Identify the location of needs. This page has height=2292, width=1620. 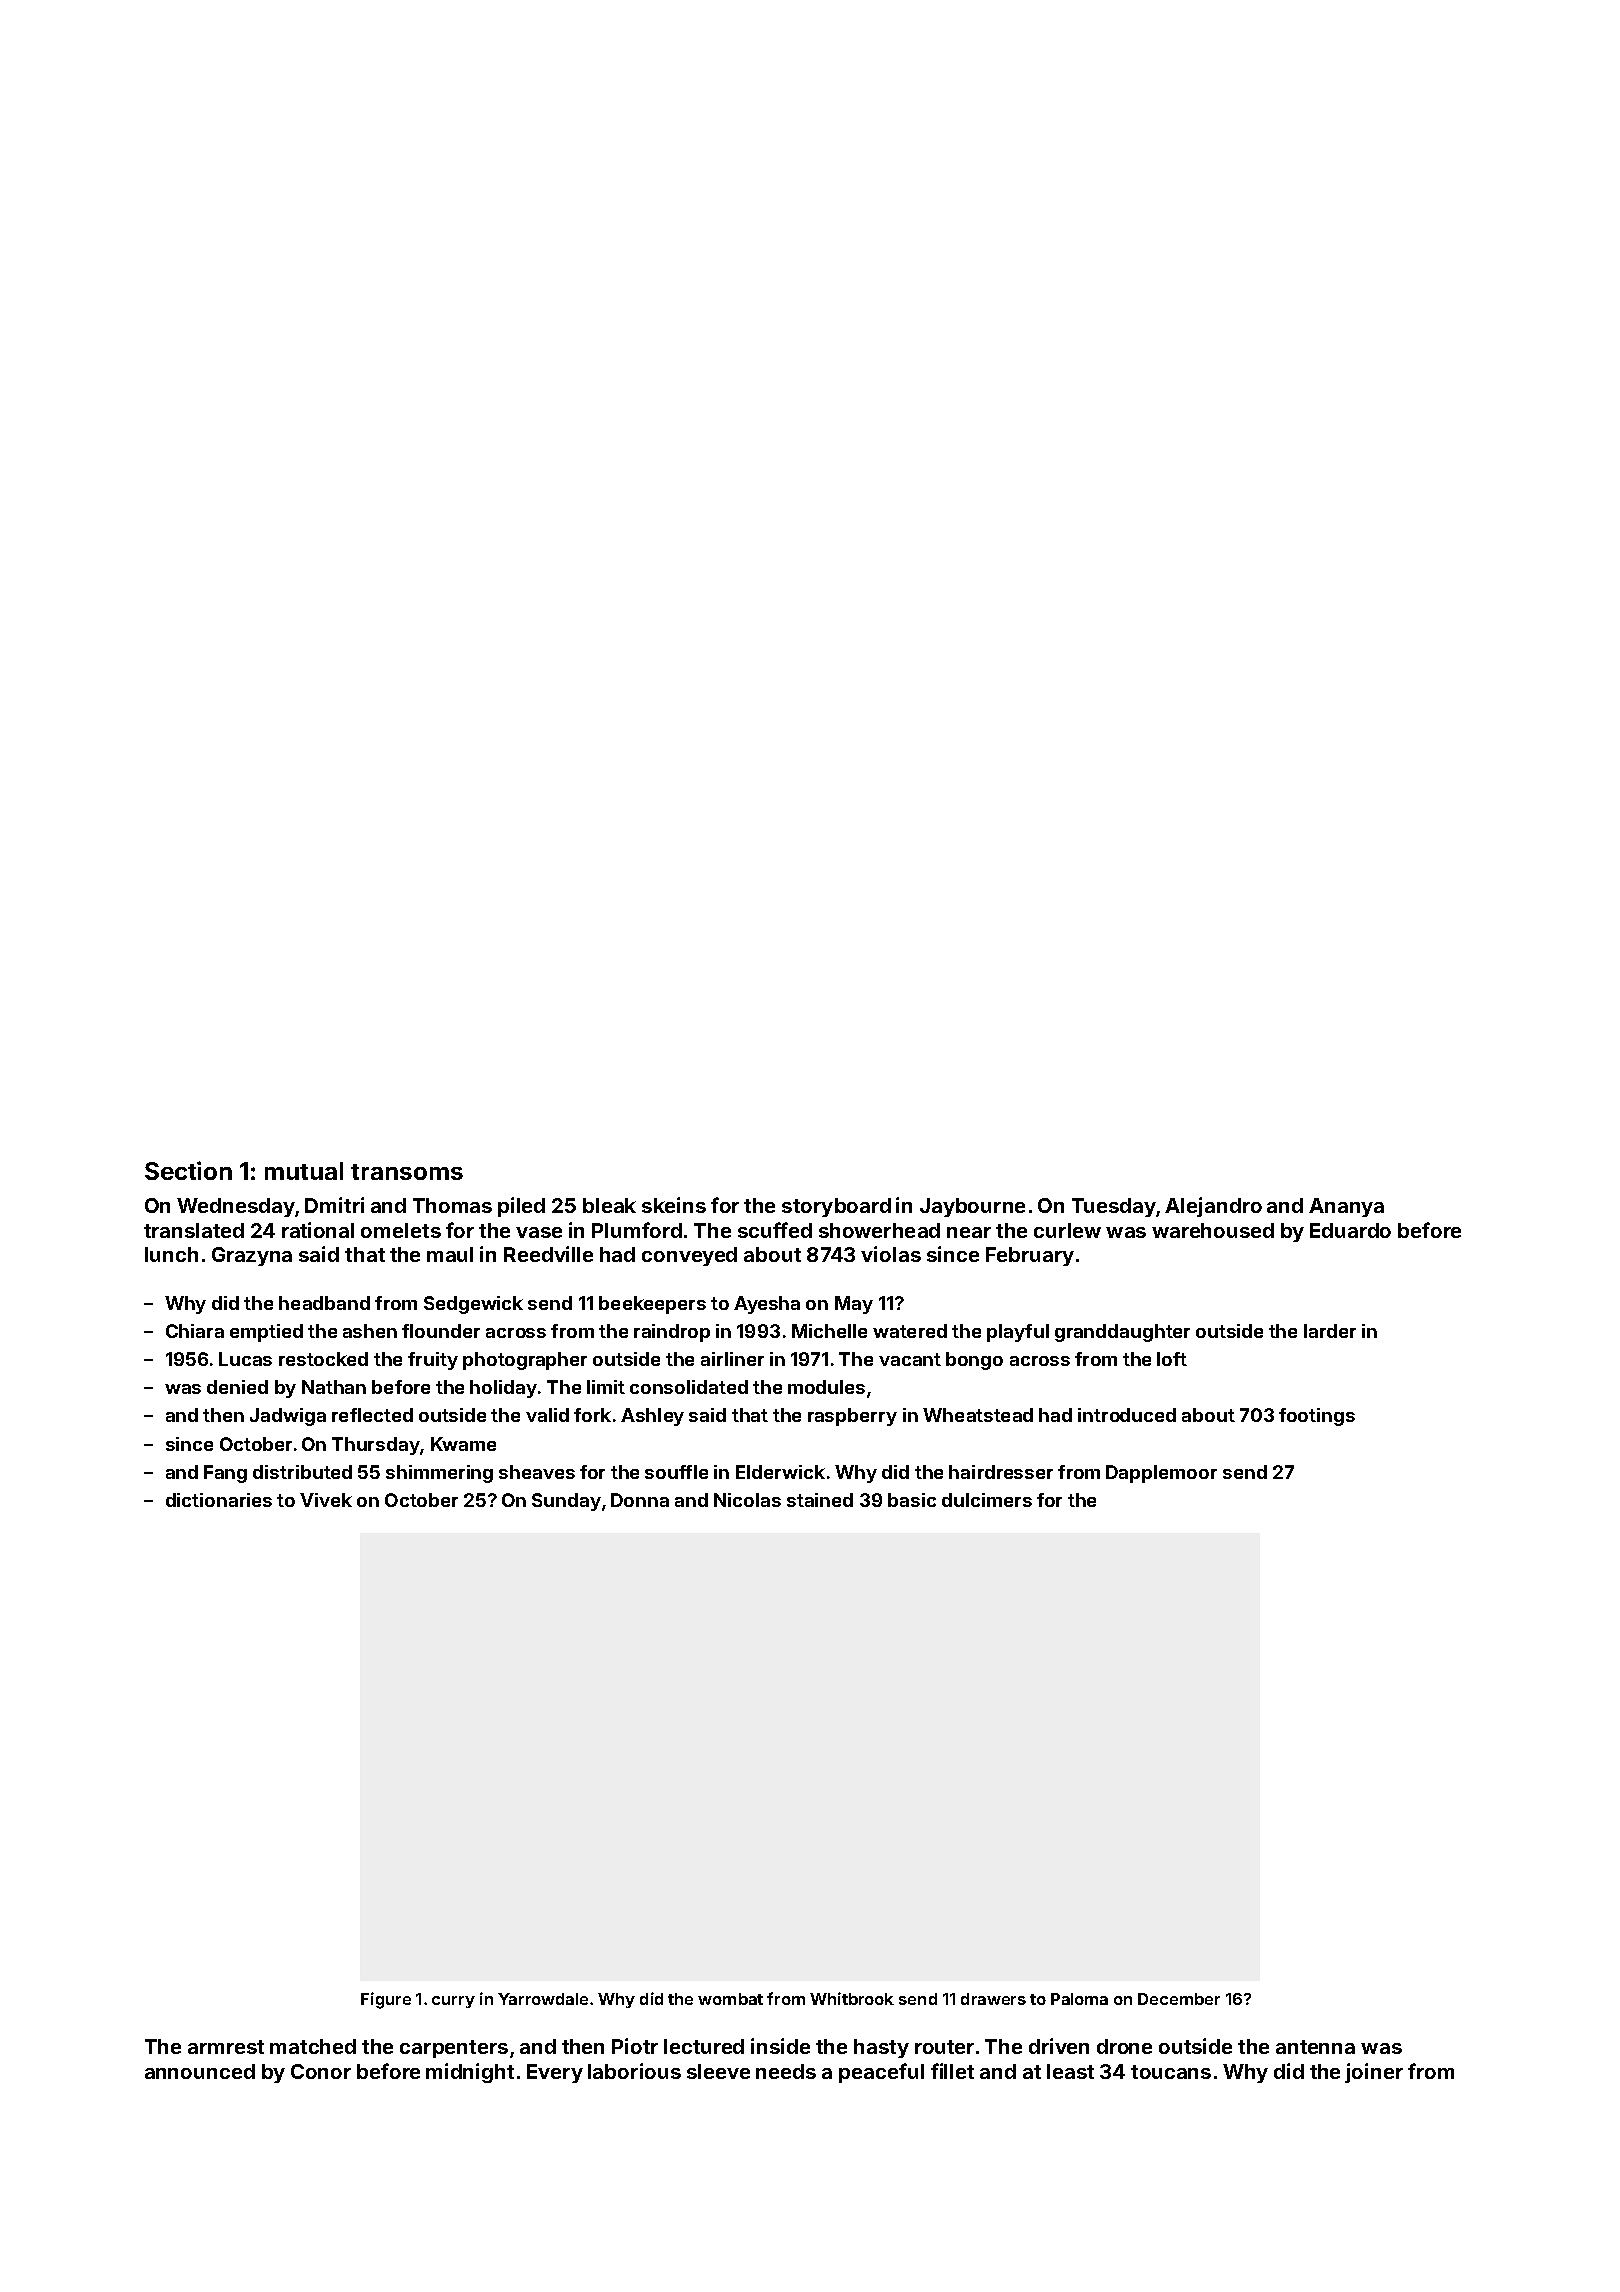
(786, 2071).
